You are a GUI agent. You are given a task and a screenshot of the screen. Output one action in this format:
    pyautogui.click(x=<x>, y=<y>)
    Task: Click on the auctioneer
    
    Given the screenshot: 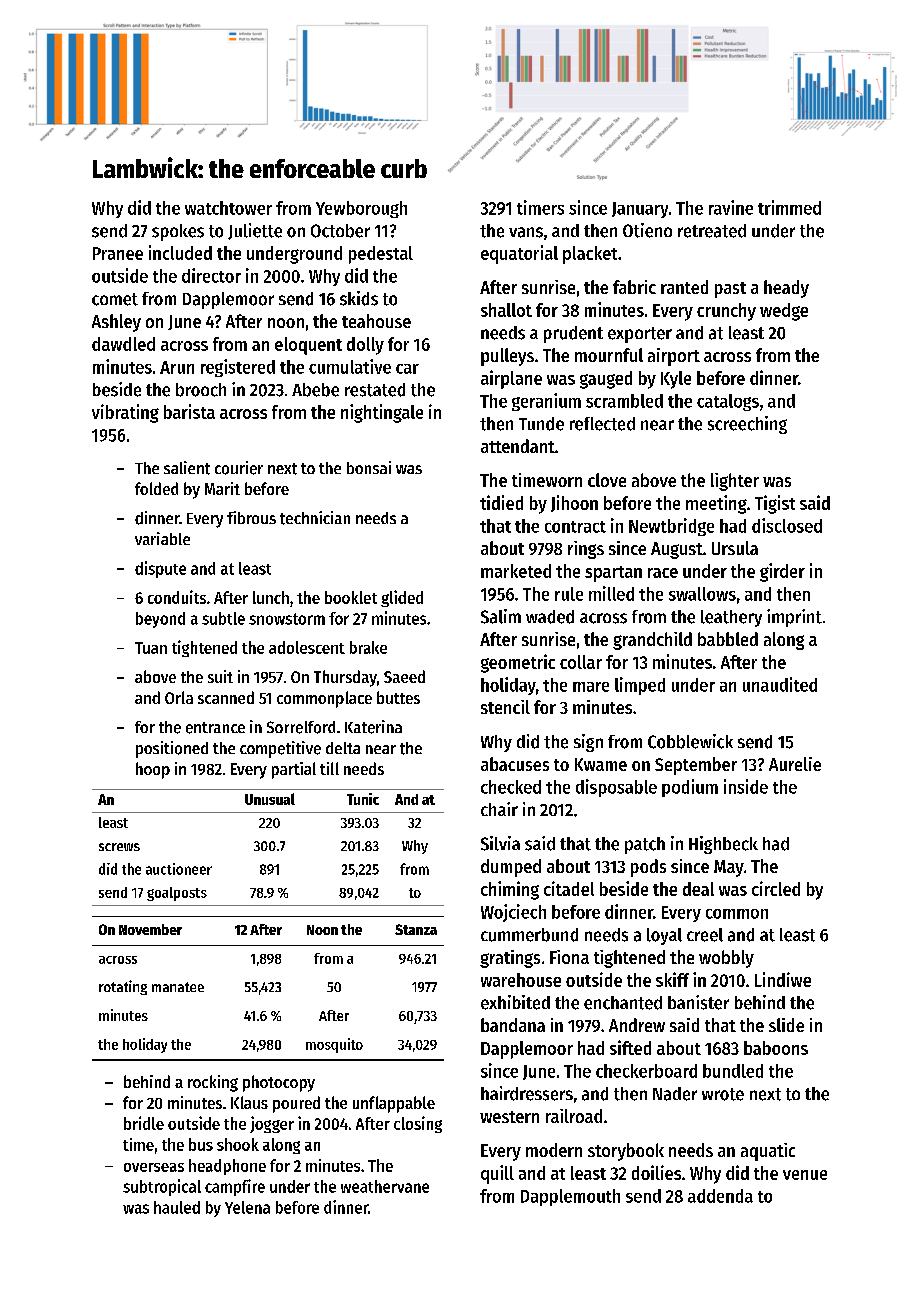 What is the action you would take?
    pyautogui.click(x=179, y=869)
